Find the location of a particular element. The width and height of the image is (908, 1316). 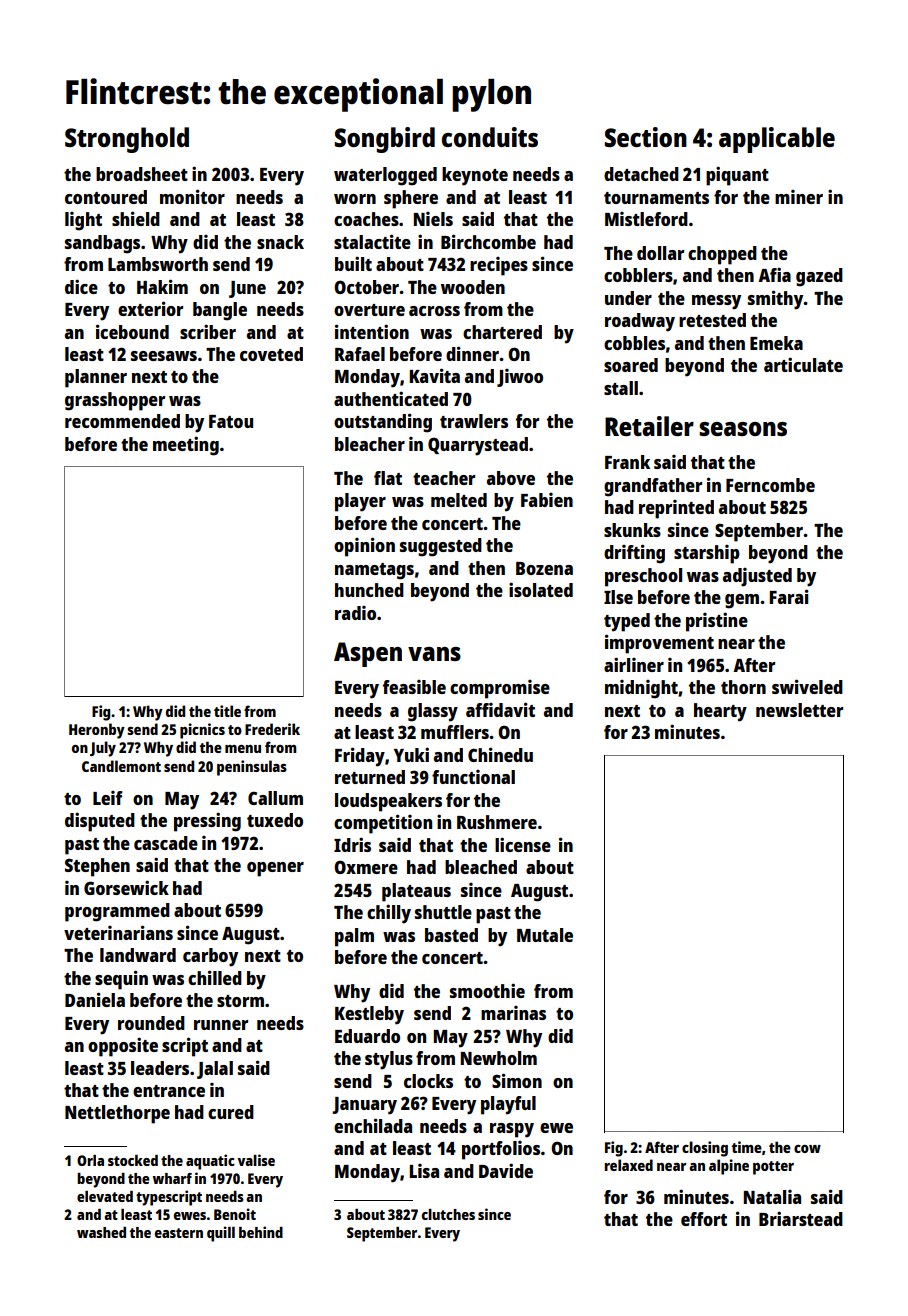

thorn is located at coordinates (743, 687).
